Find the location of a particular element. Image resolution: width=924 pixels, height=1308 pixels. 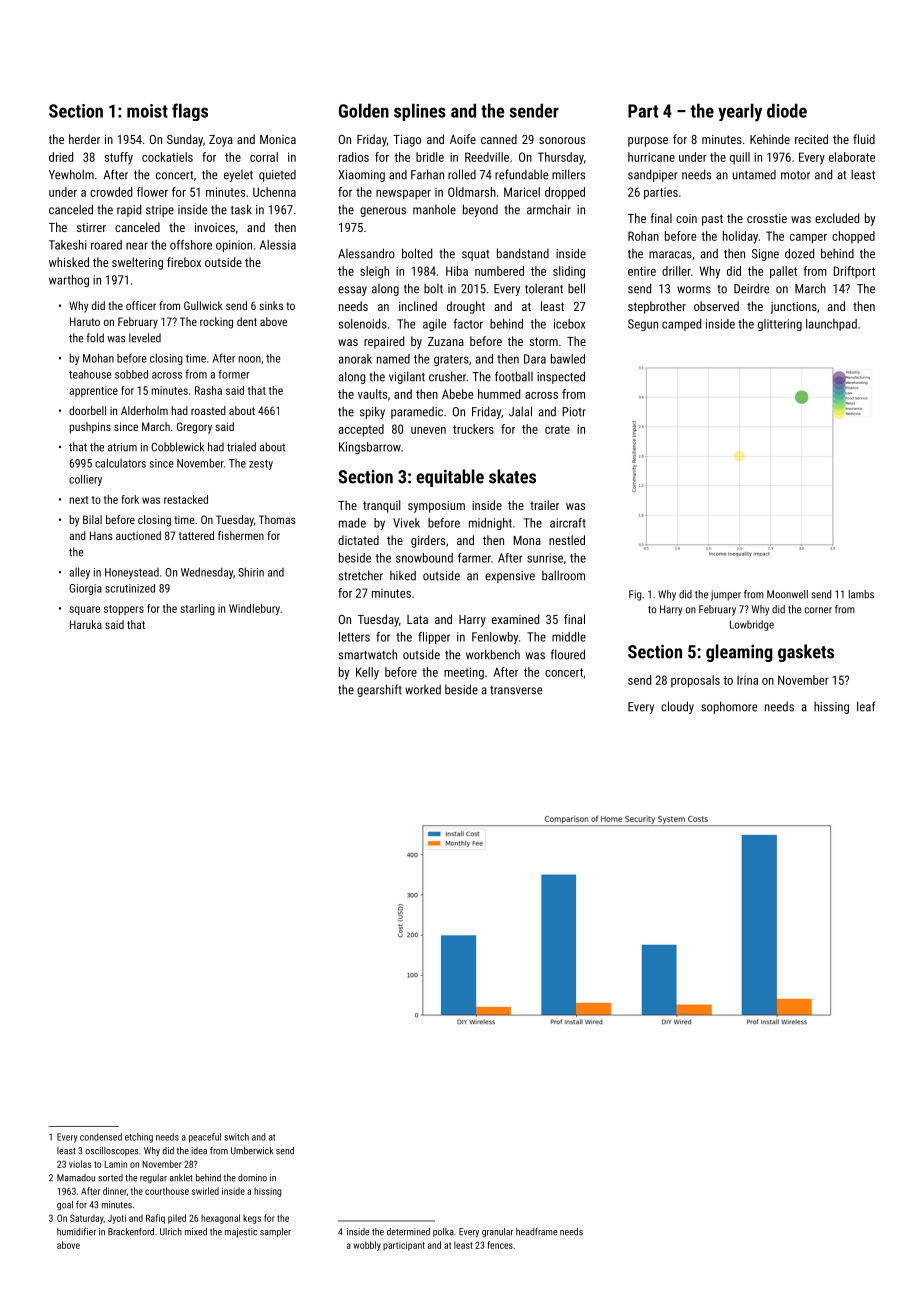

gearshift is located at coordinates (379, 690).
